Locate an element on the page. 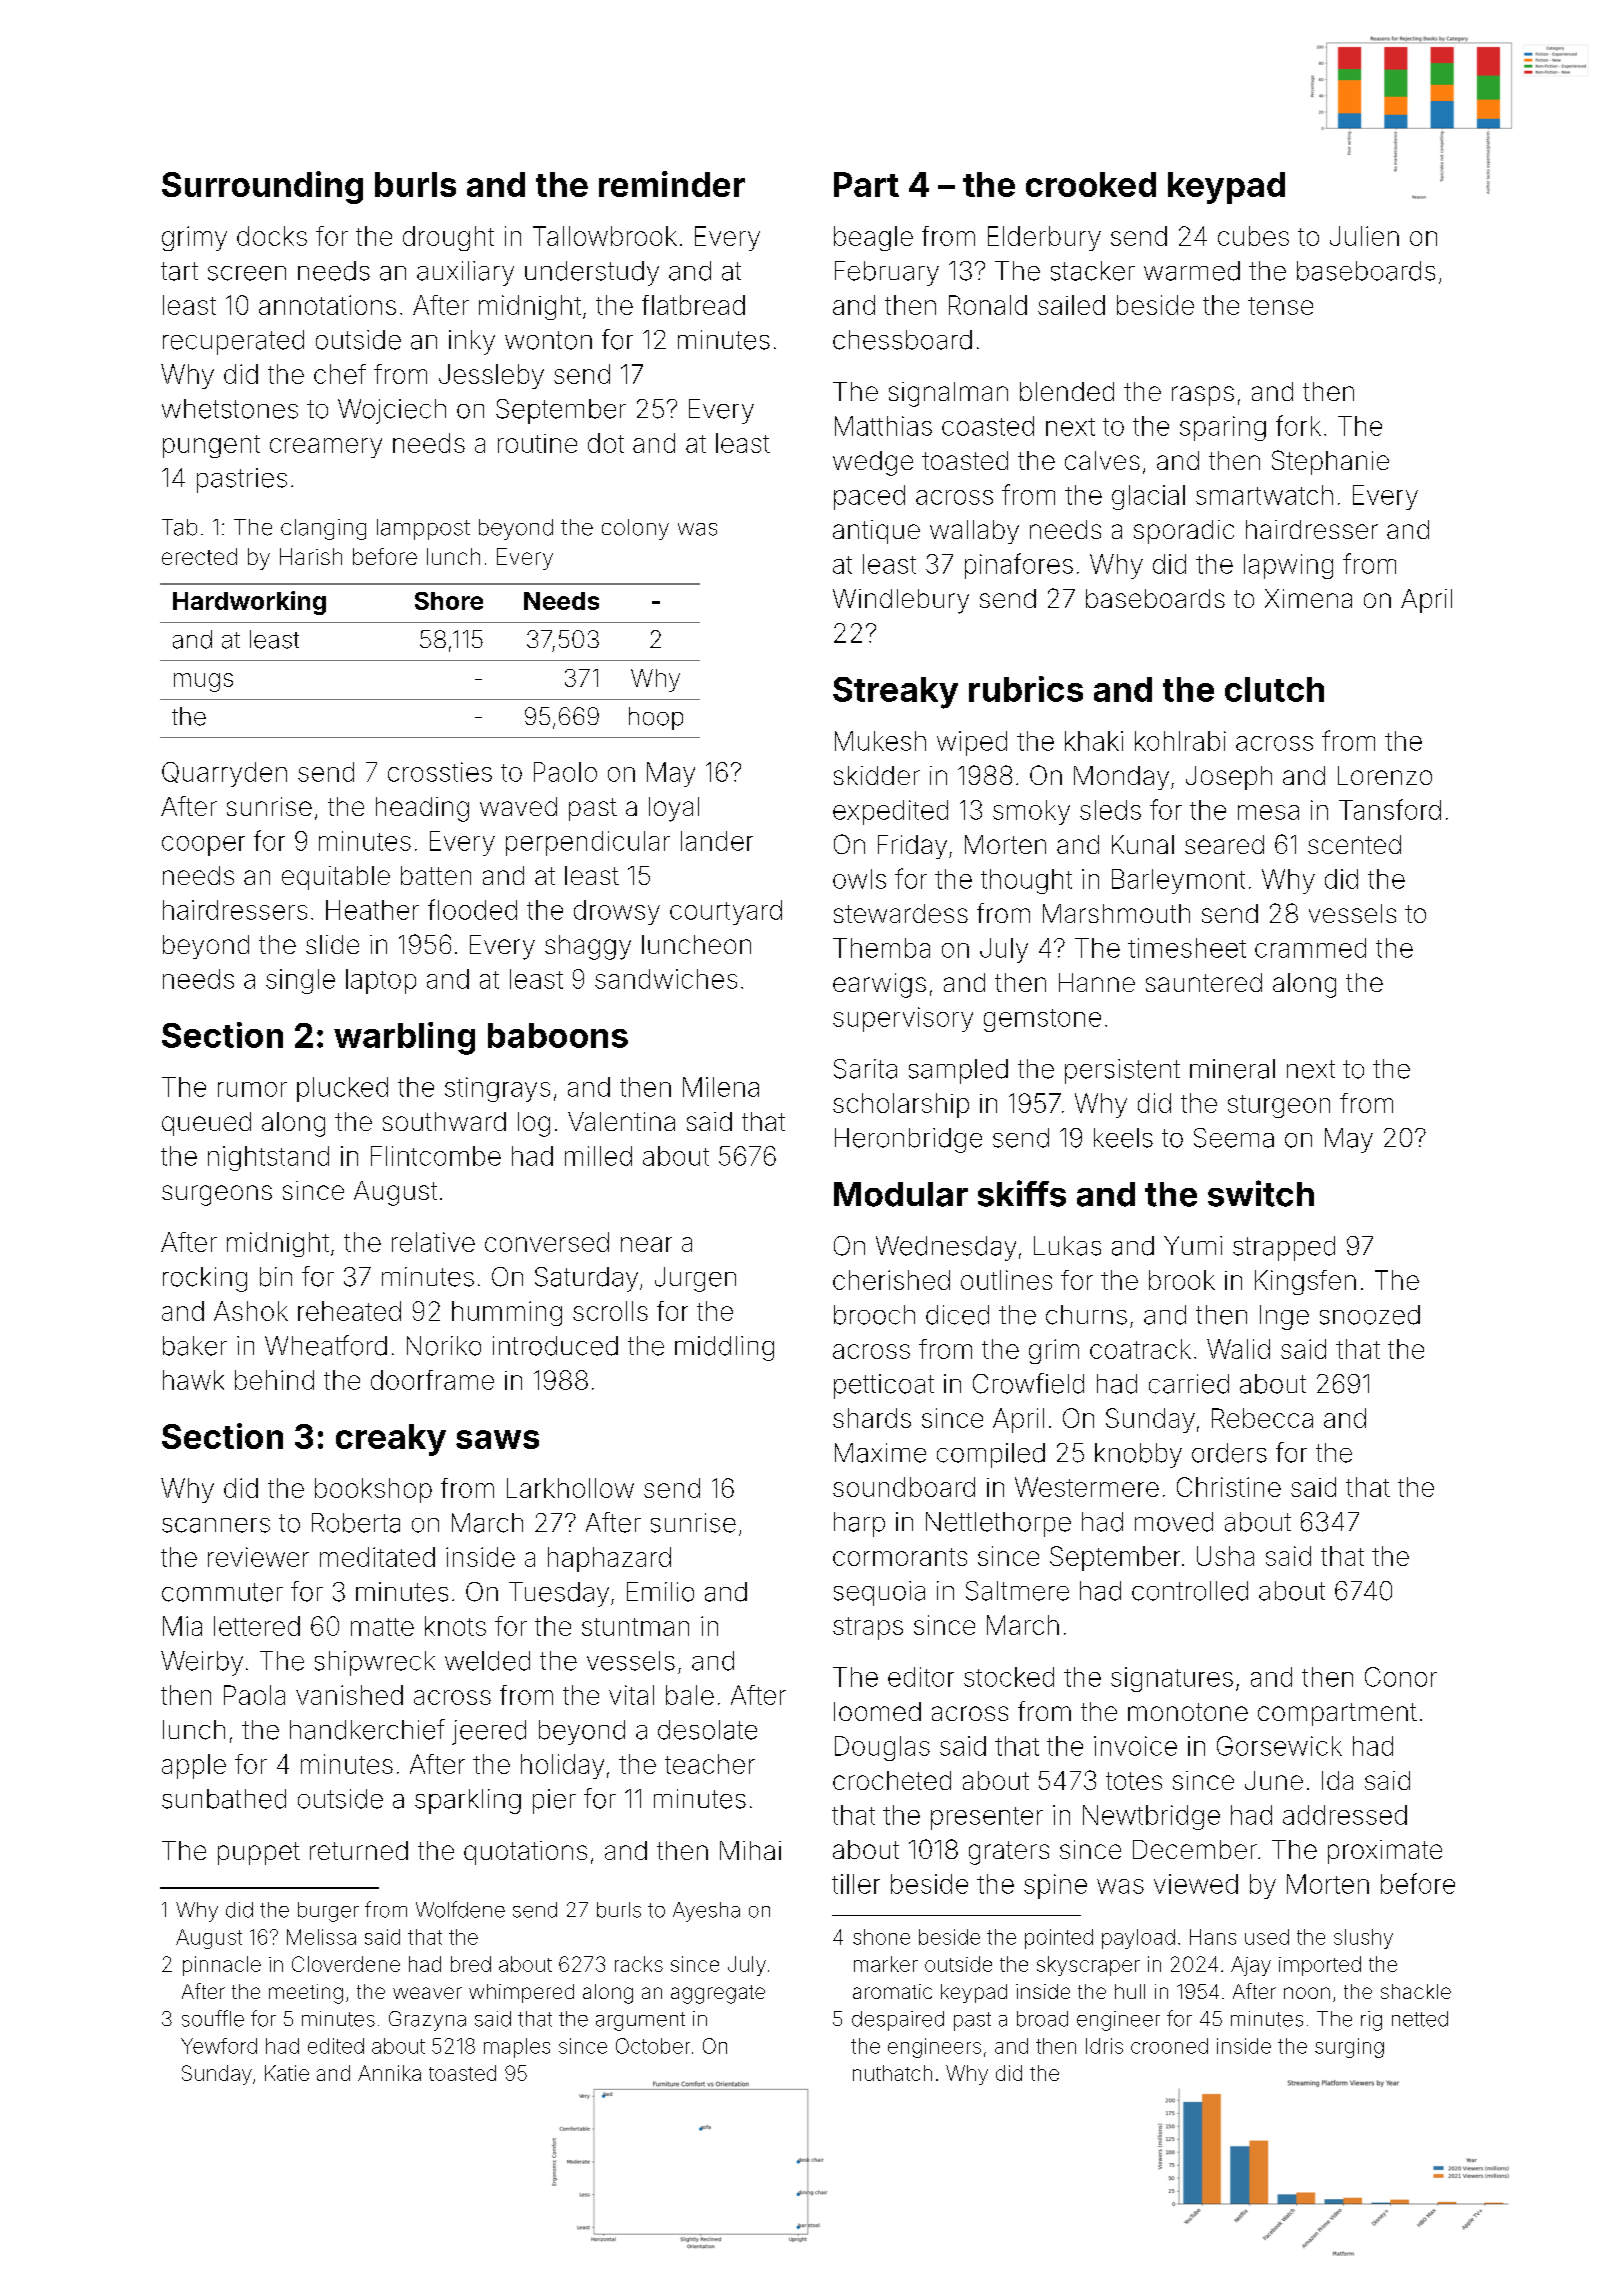  Maxime is located at coordinates (880, 1453).
